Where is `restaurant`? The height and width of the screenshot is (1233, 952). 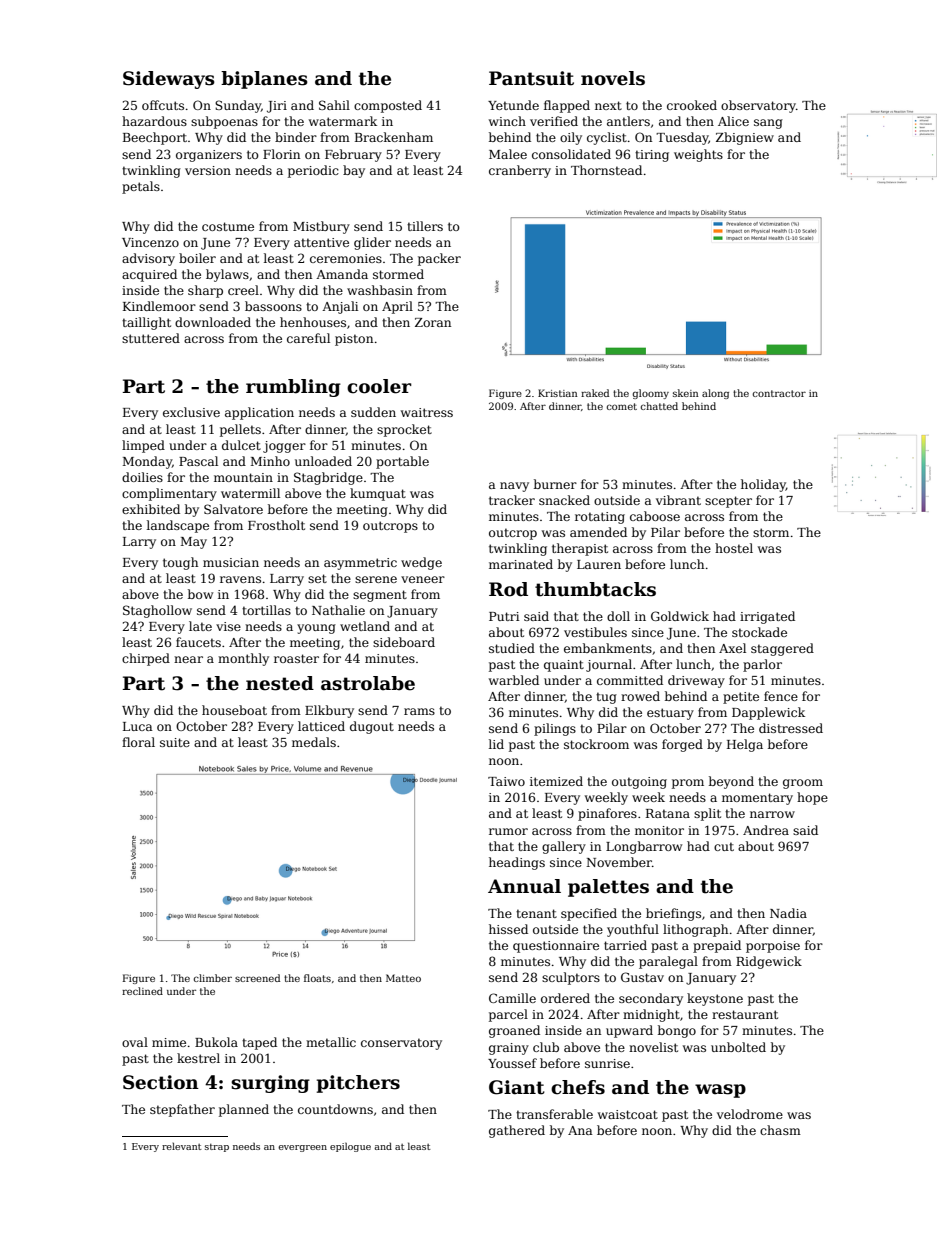 restaurant is located at coordinates (745, 1014).
